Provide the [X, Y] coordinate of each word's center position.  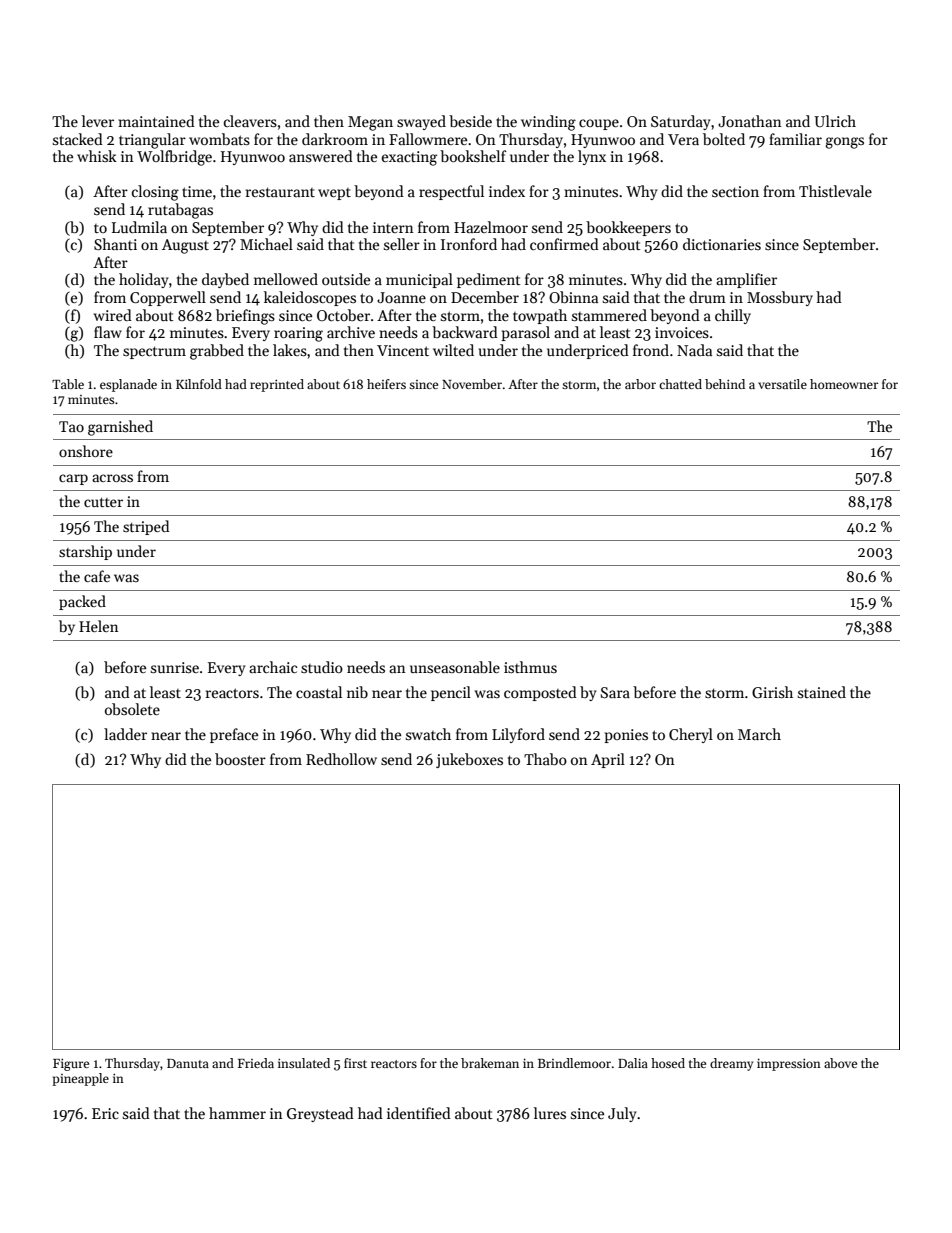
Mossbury [780, 298]
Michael [266, 244]
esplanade [128, 385]
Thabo [545, 759]
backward [465, 332]
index [507, 191]
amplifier [746, 280]
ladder [125, 734]
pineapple [80, 1079]
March [759, 734]
